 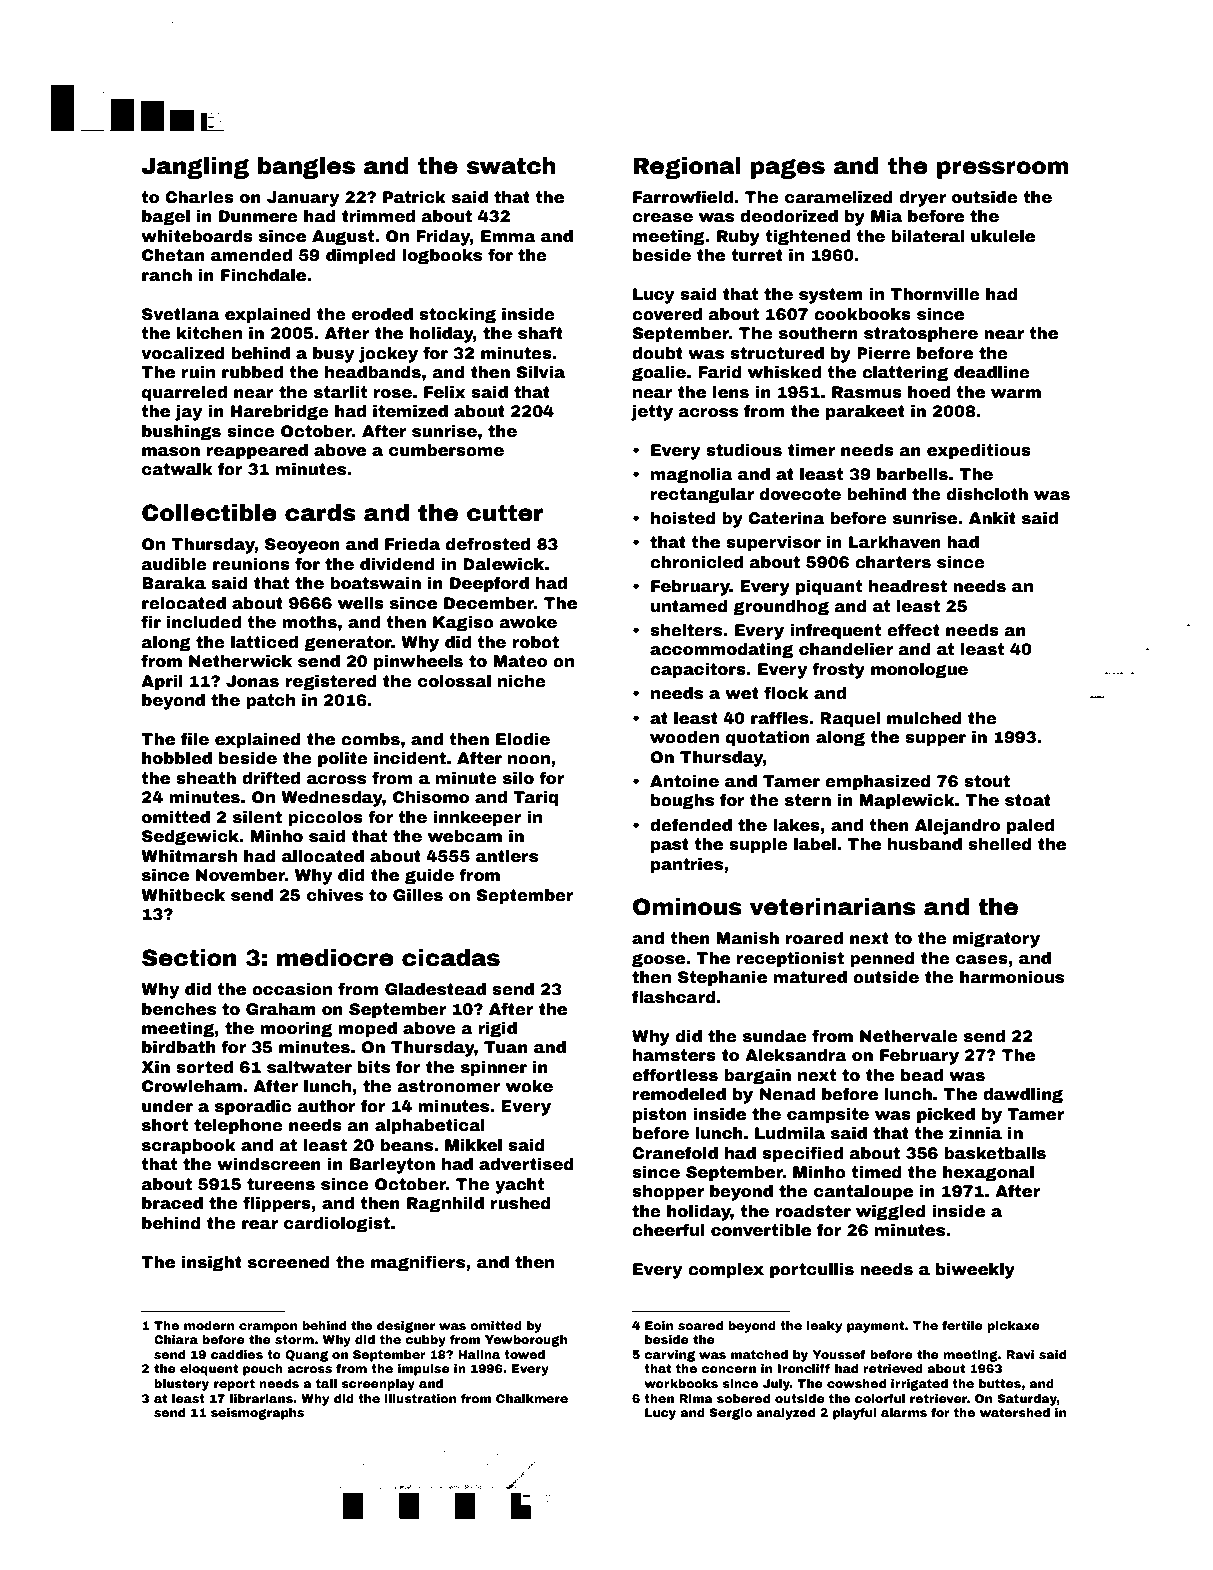 What do you see at coordinates (418, 1263) in the image?
I see `magnifiers` at bounding box center [418, 1263].
